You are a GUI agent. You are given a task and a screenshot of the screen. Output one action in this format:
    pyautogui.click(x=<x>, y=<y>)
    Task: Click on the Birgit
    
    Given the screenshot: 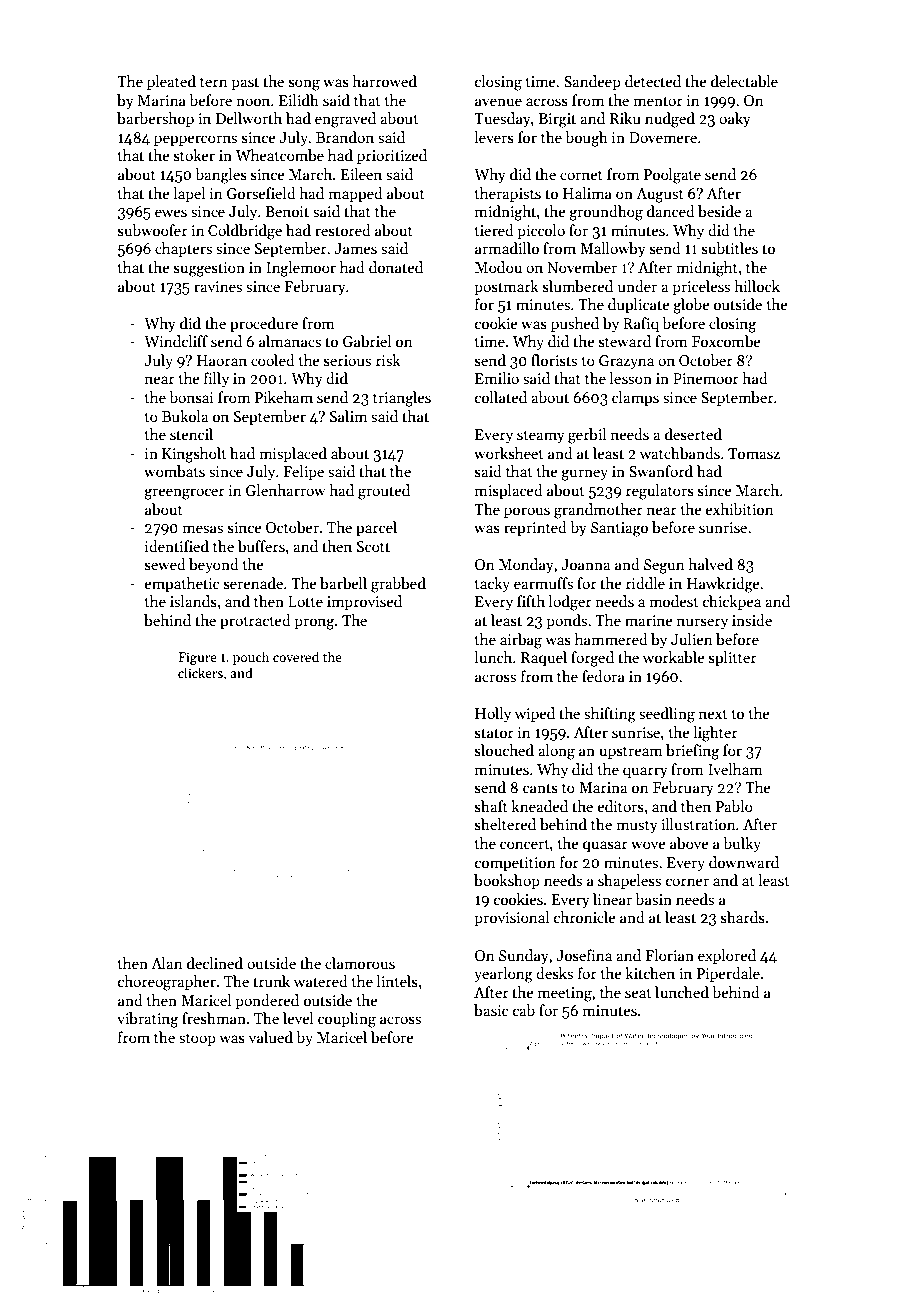 What is the action you would take?
    pyautogui.click(x=557, y=120)
